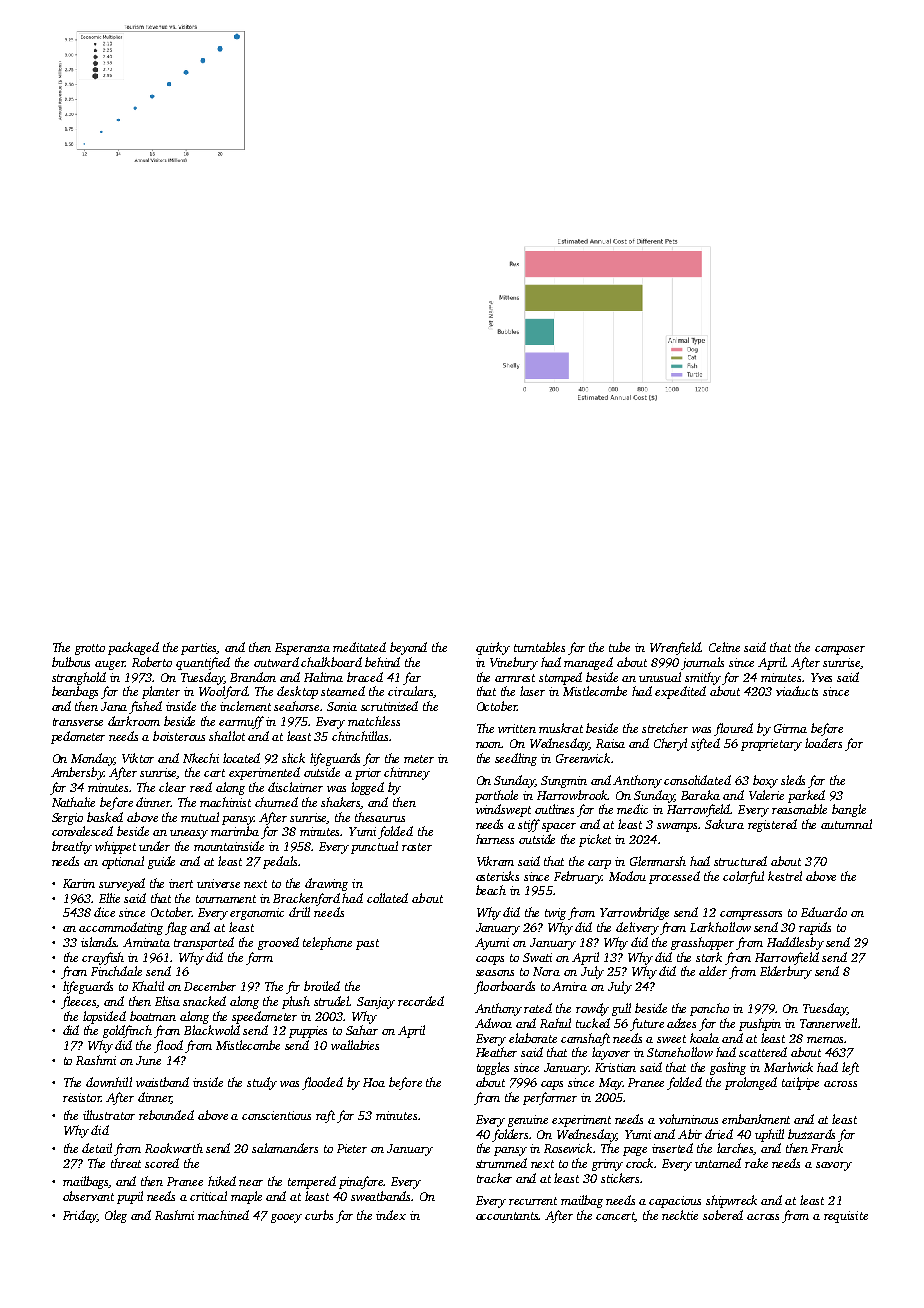 The height and width of the screenshot is (1308, 924). What do you see at coordinates (825, 1040) in the screenshot?
I see `memos` at bounding box center [825, 1040].
